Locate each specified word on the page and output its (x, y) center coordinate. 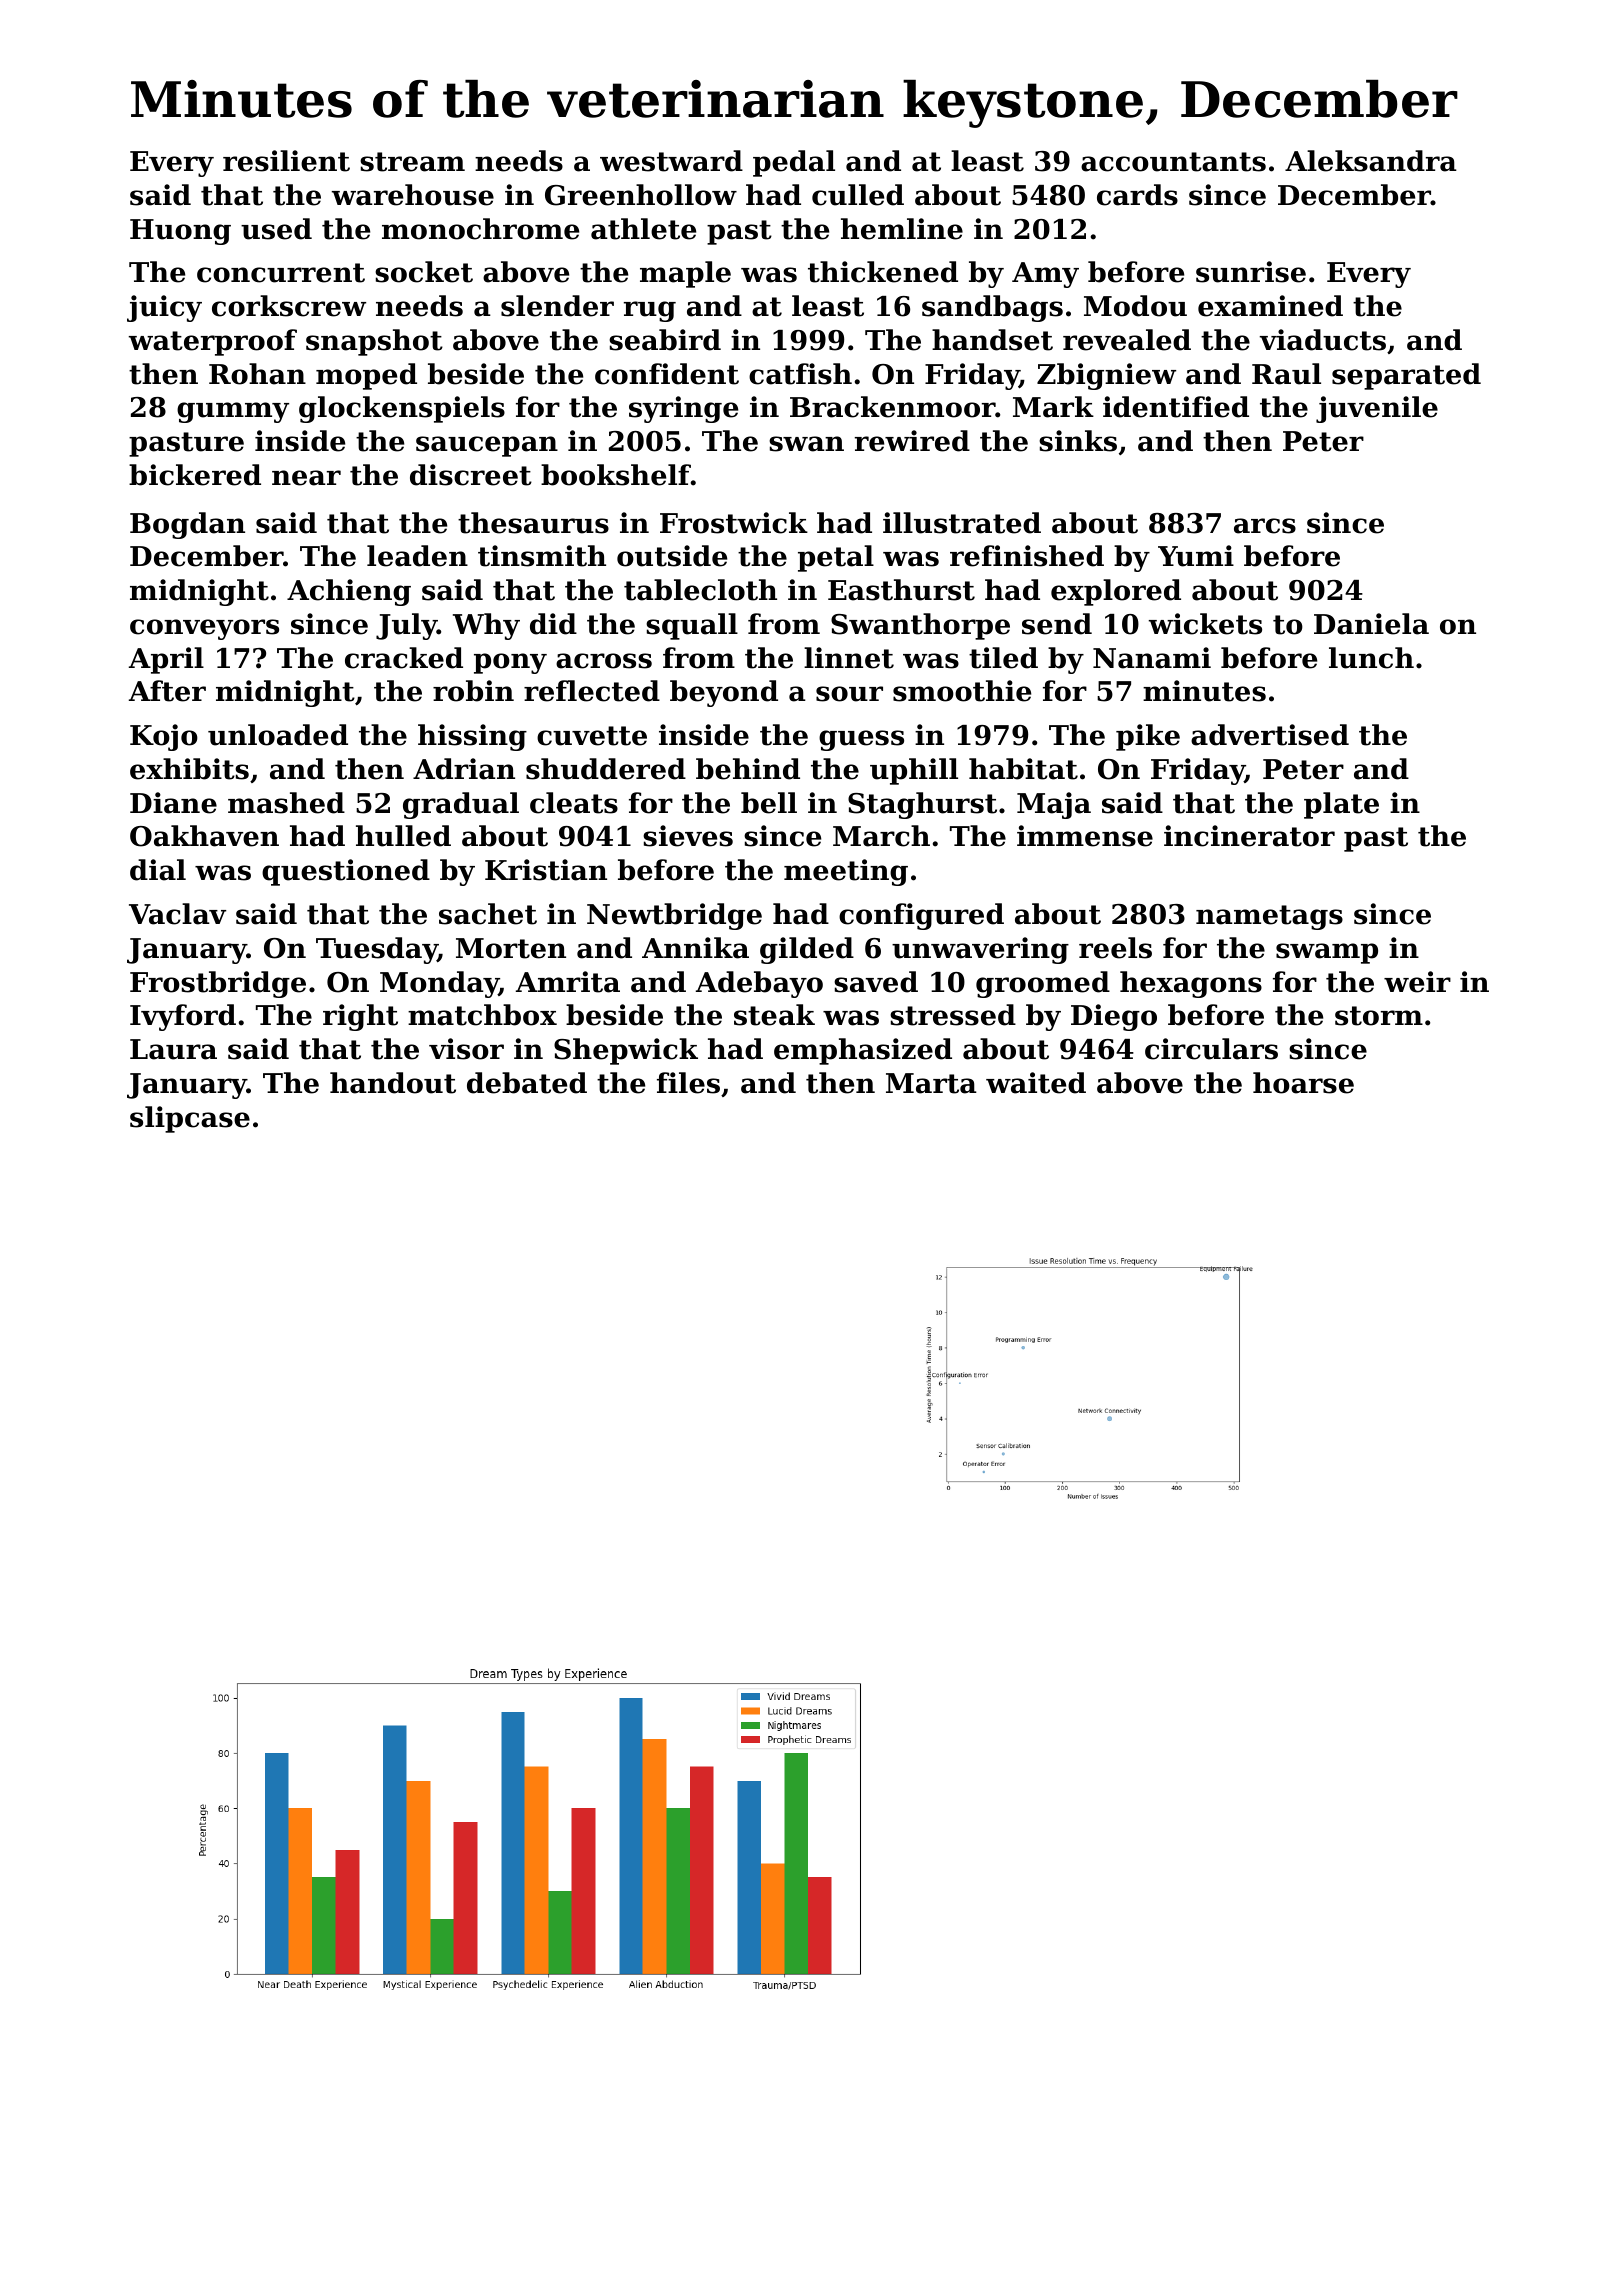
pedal (794, 163)
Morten (511, 948)
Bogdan (187, 525)
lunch (1371, 658)
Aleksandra (1371, 161)
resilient (286, 161)
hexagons (1191, 984)
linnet (849, 658)
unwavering (980, 950)
